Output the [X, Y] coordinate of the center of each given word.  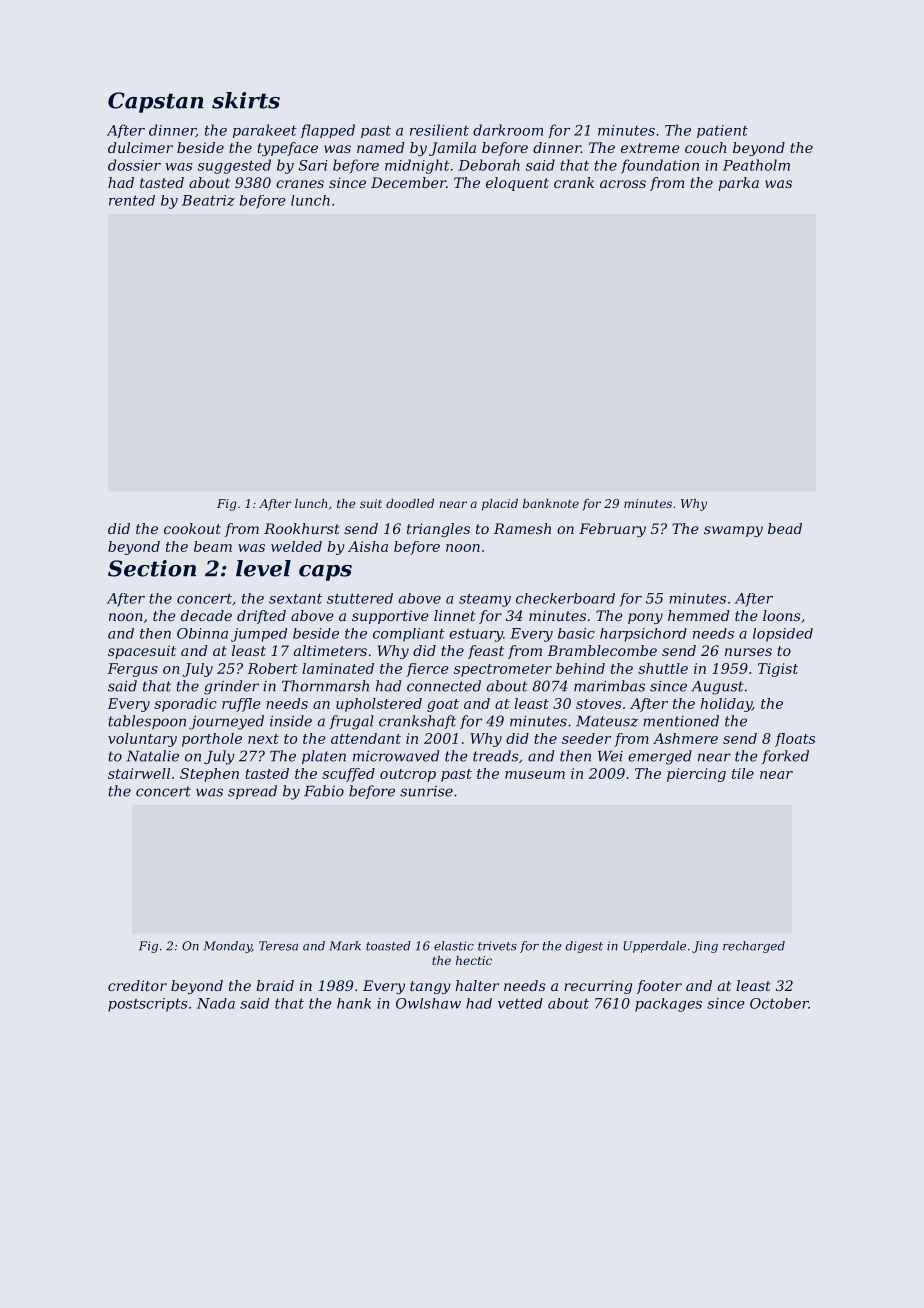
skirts [246, 100]
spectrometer [503, 670]
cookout [192, 528]
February [612, 530]
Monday [228, 947]
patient [722, 131]
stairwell [139, 773]
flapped [328, 131]
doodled [410, 503]
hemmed [698, 615]
